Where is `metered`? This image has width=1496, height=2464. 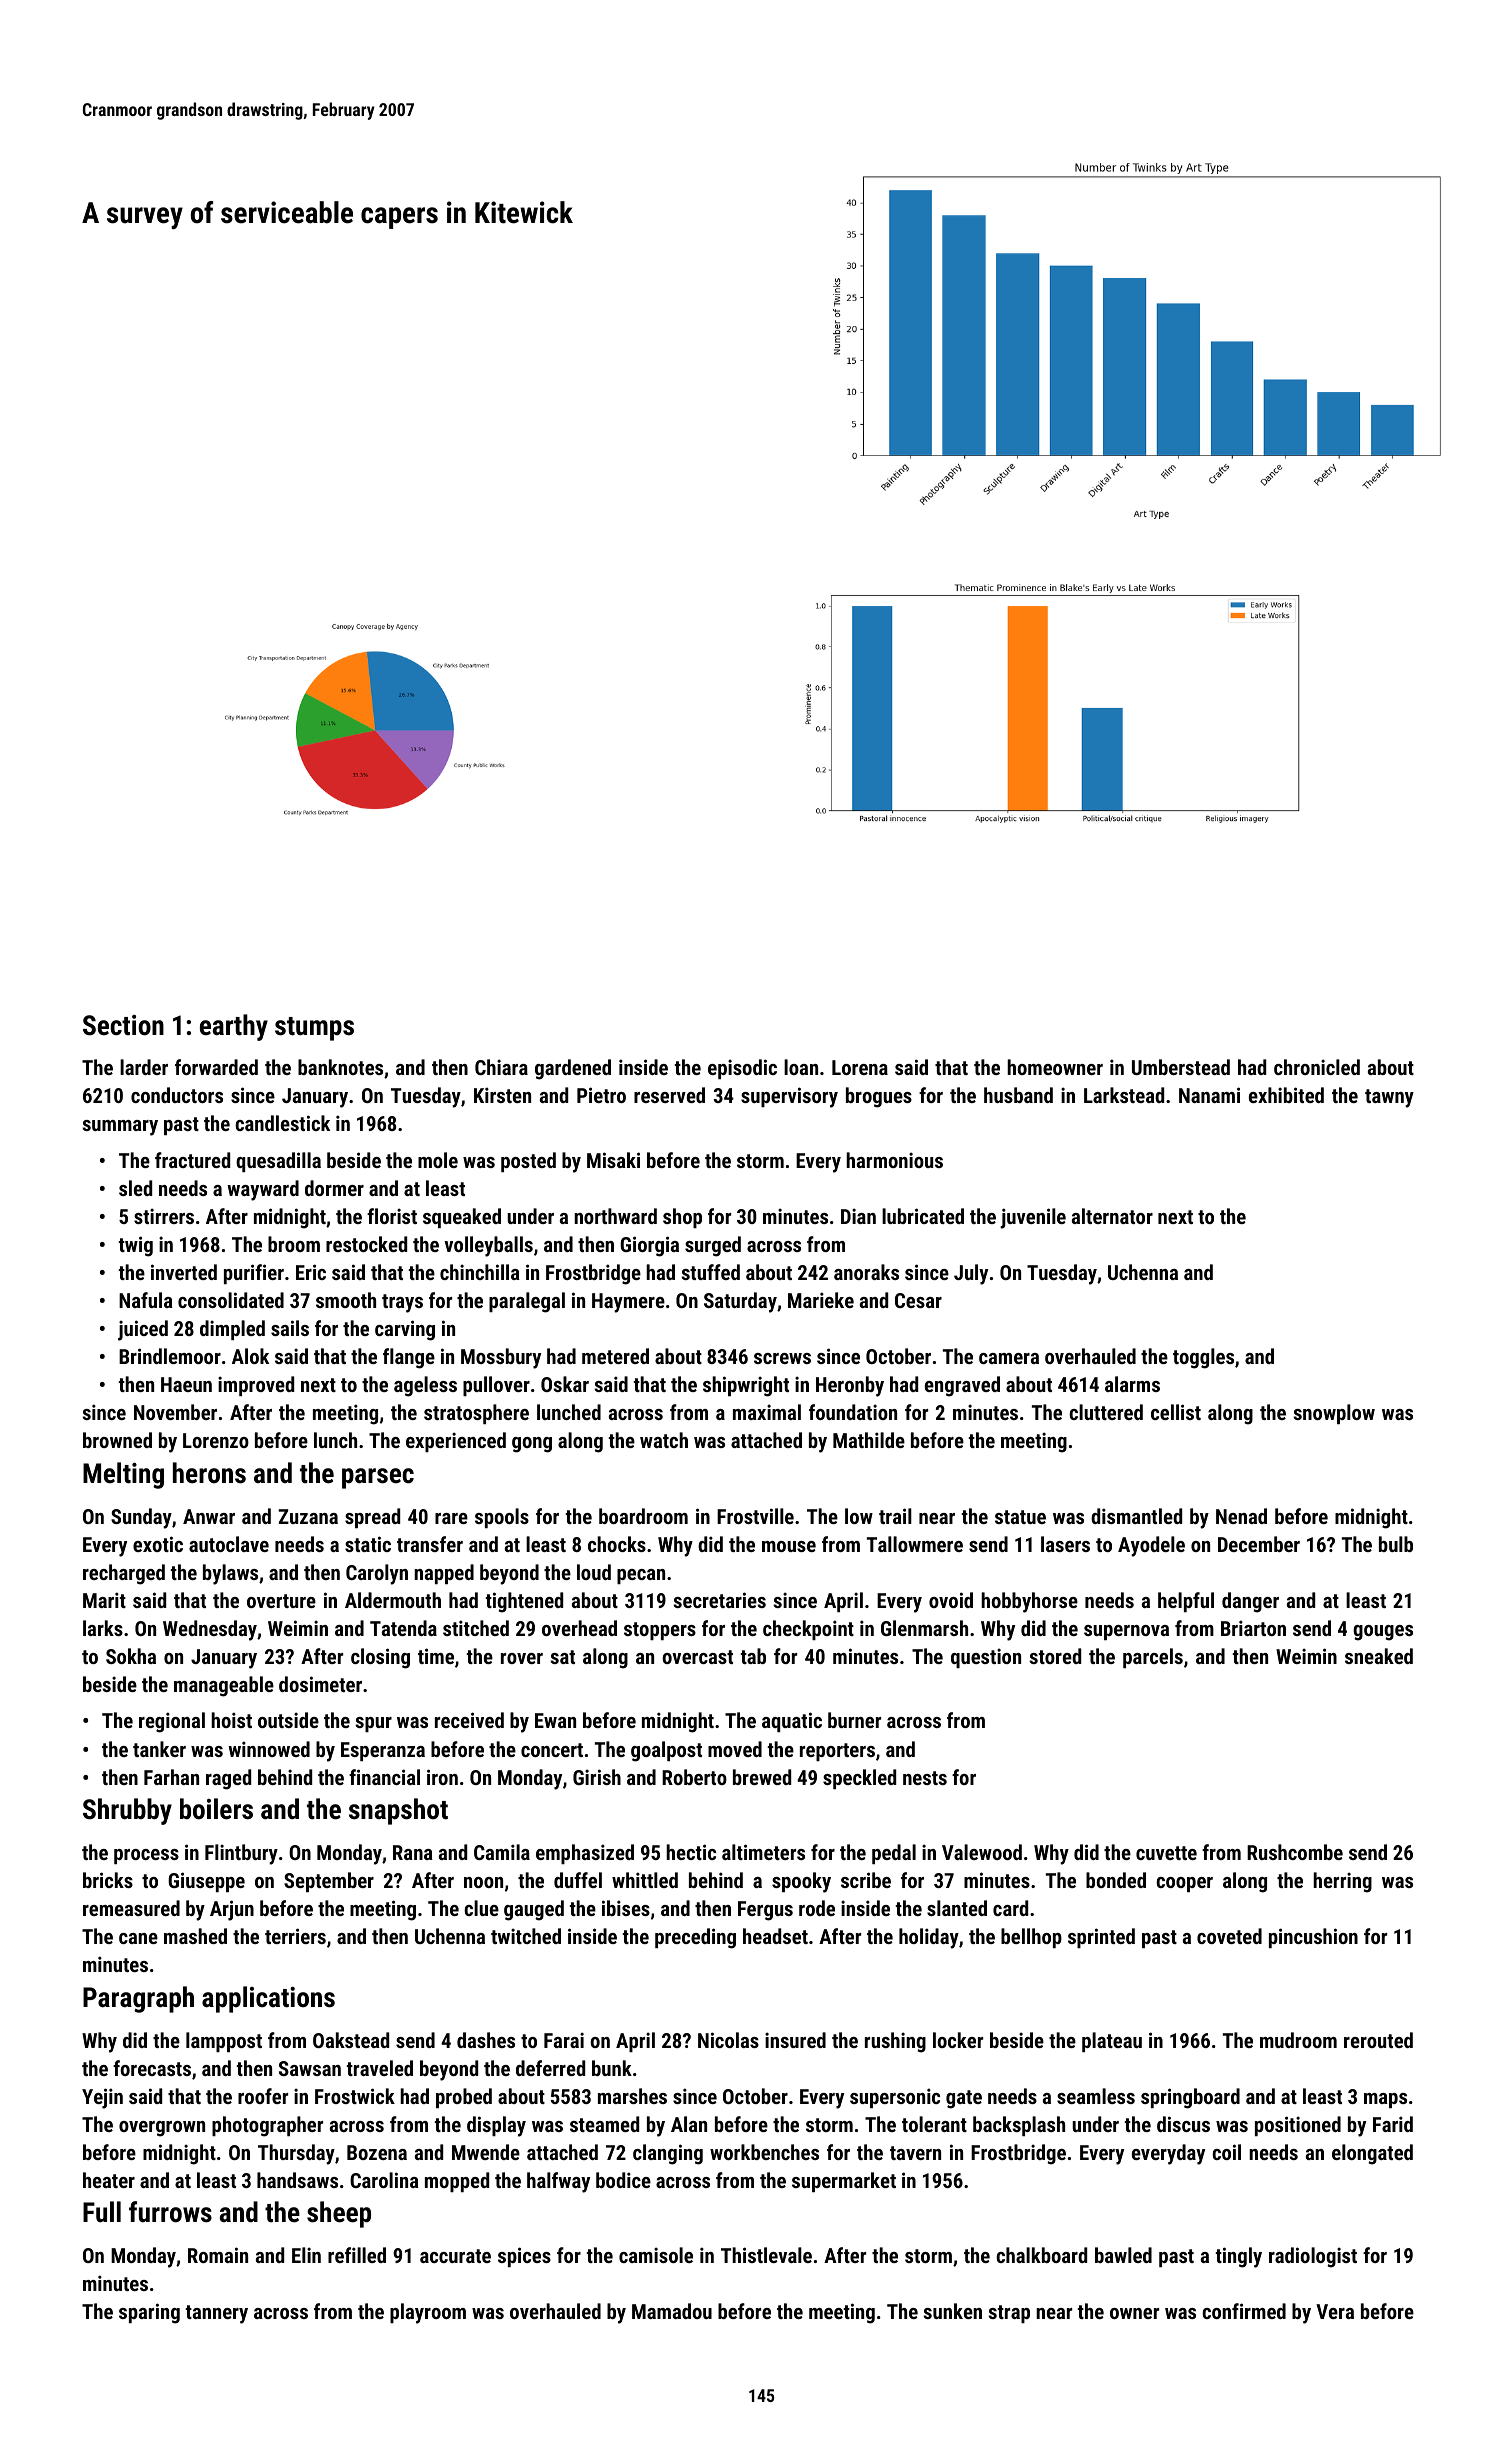
metered is located at coordinates (615, 1356).
